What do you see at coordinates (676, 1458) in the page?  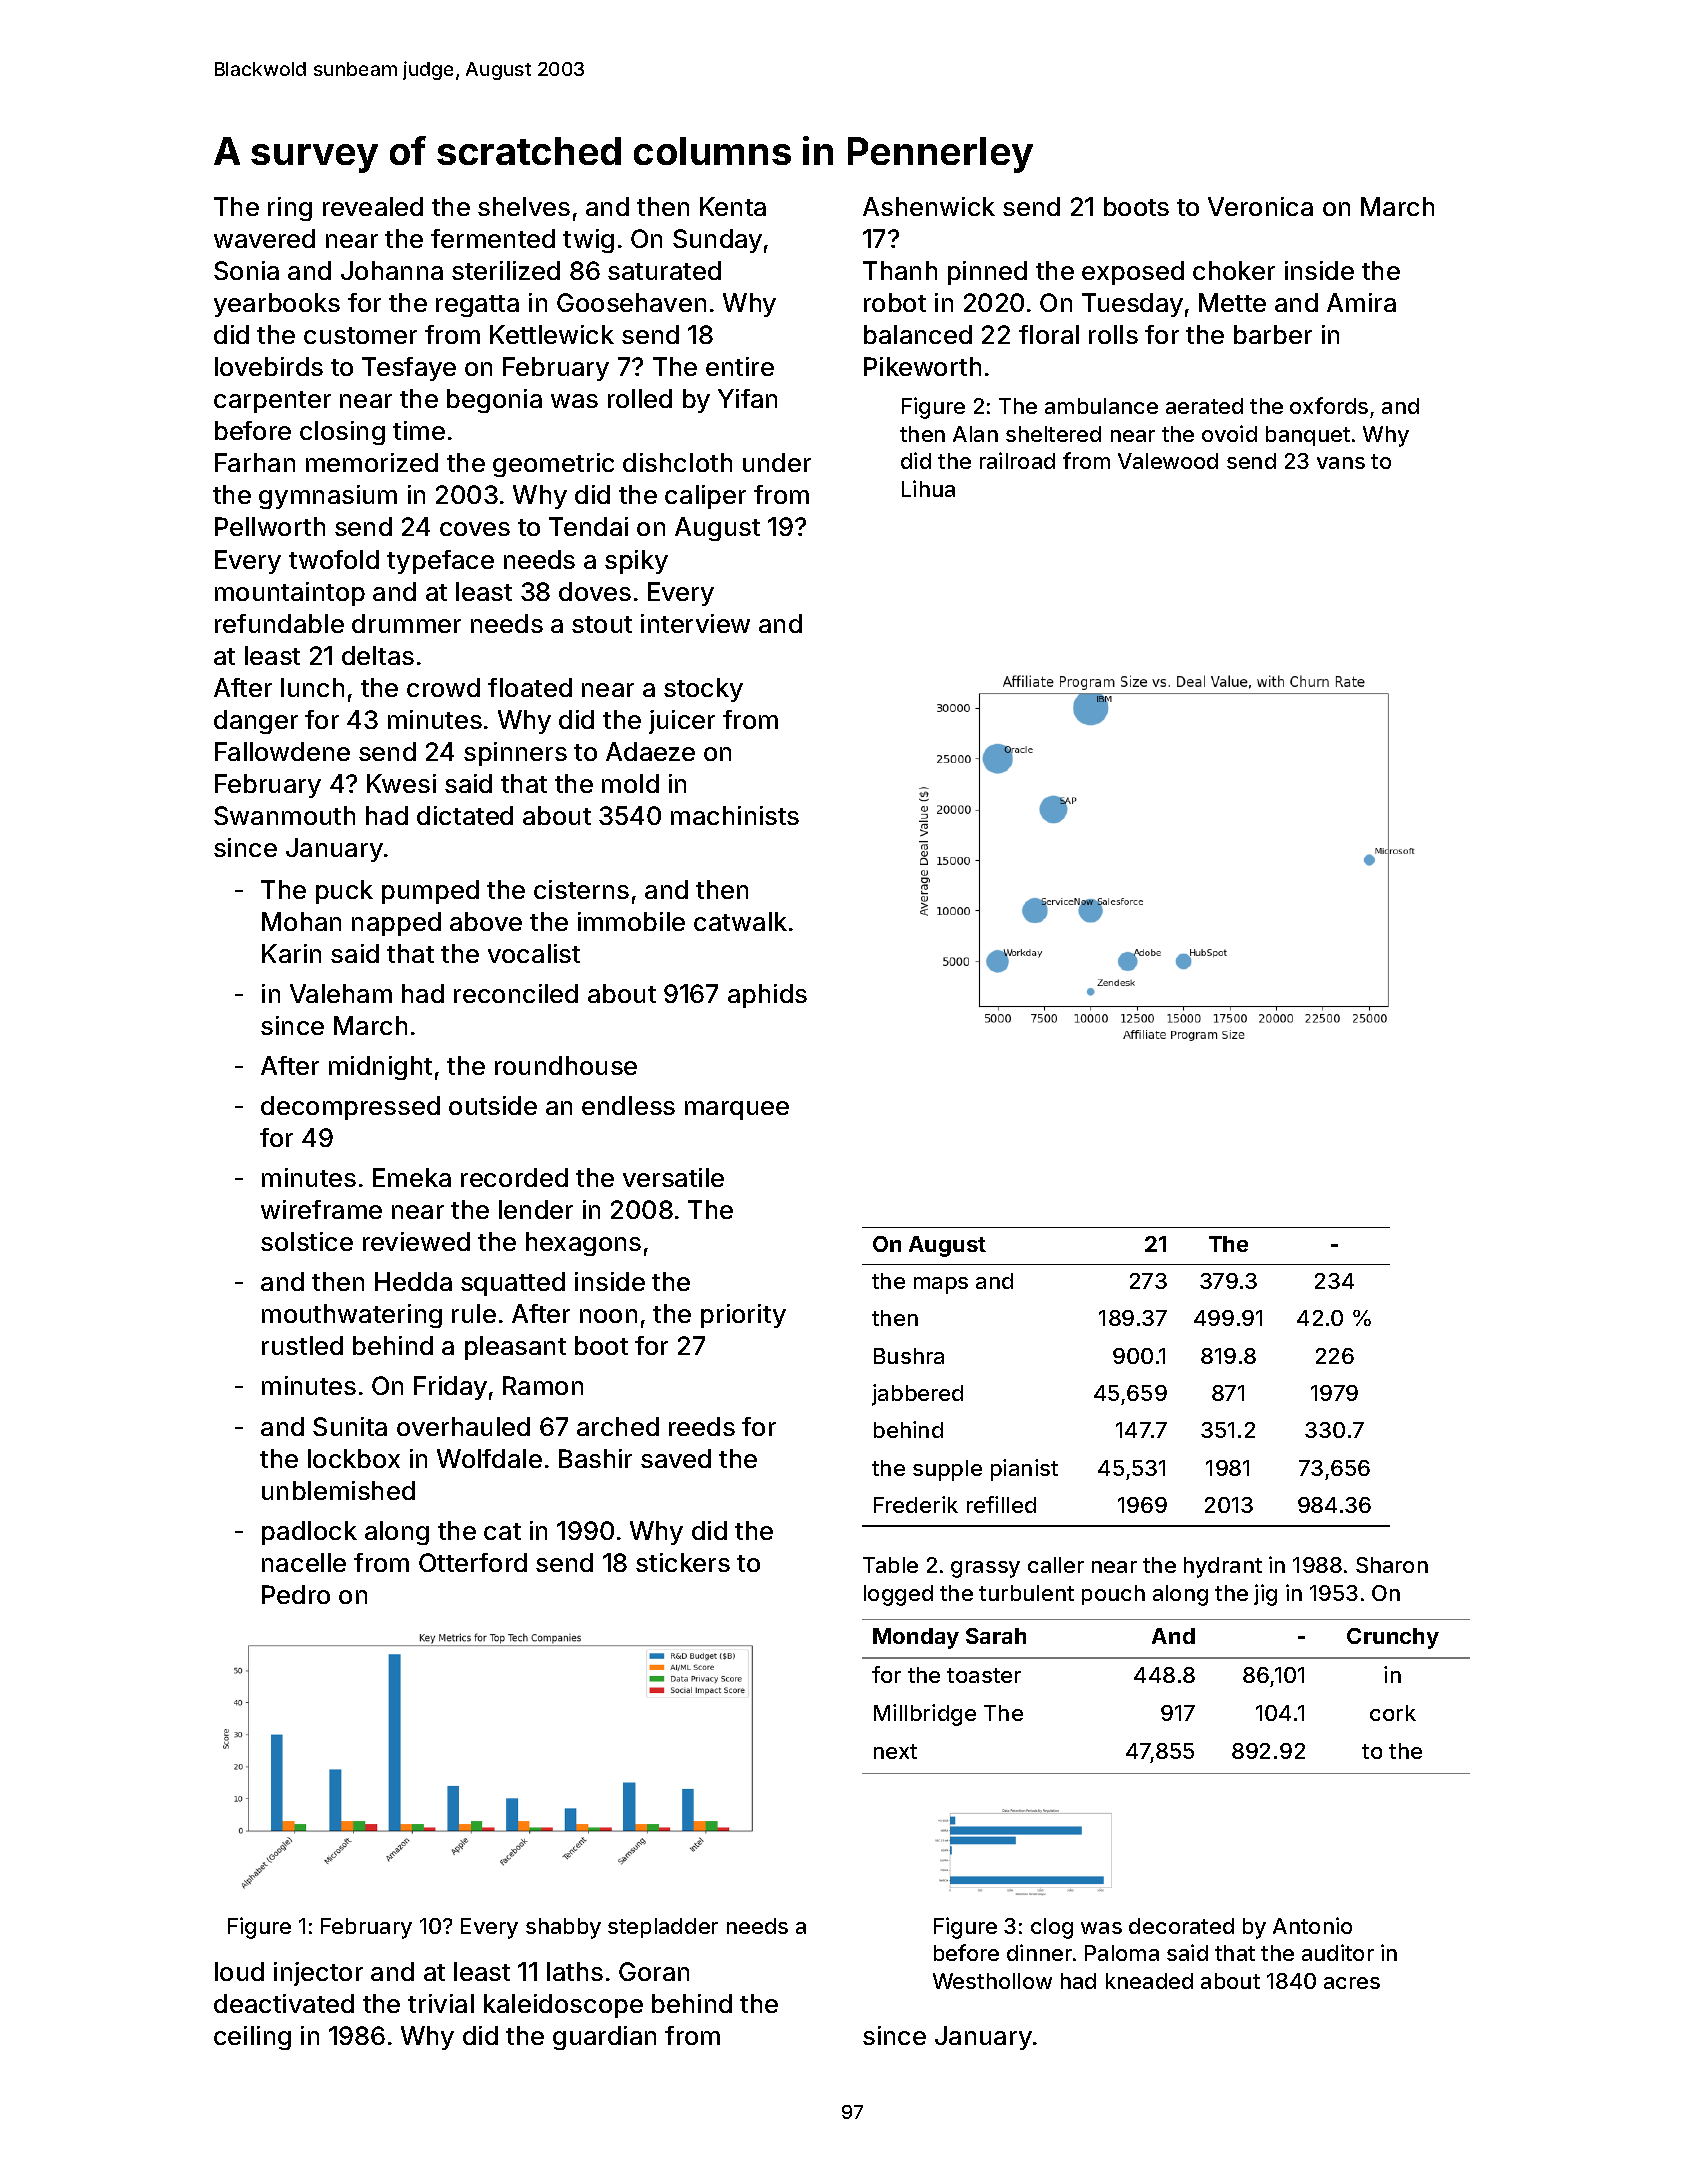 I see `saved` at bounding box center [676, 1458].
